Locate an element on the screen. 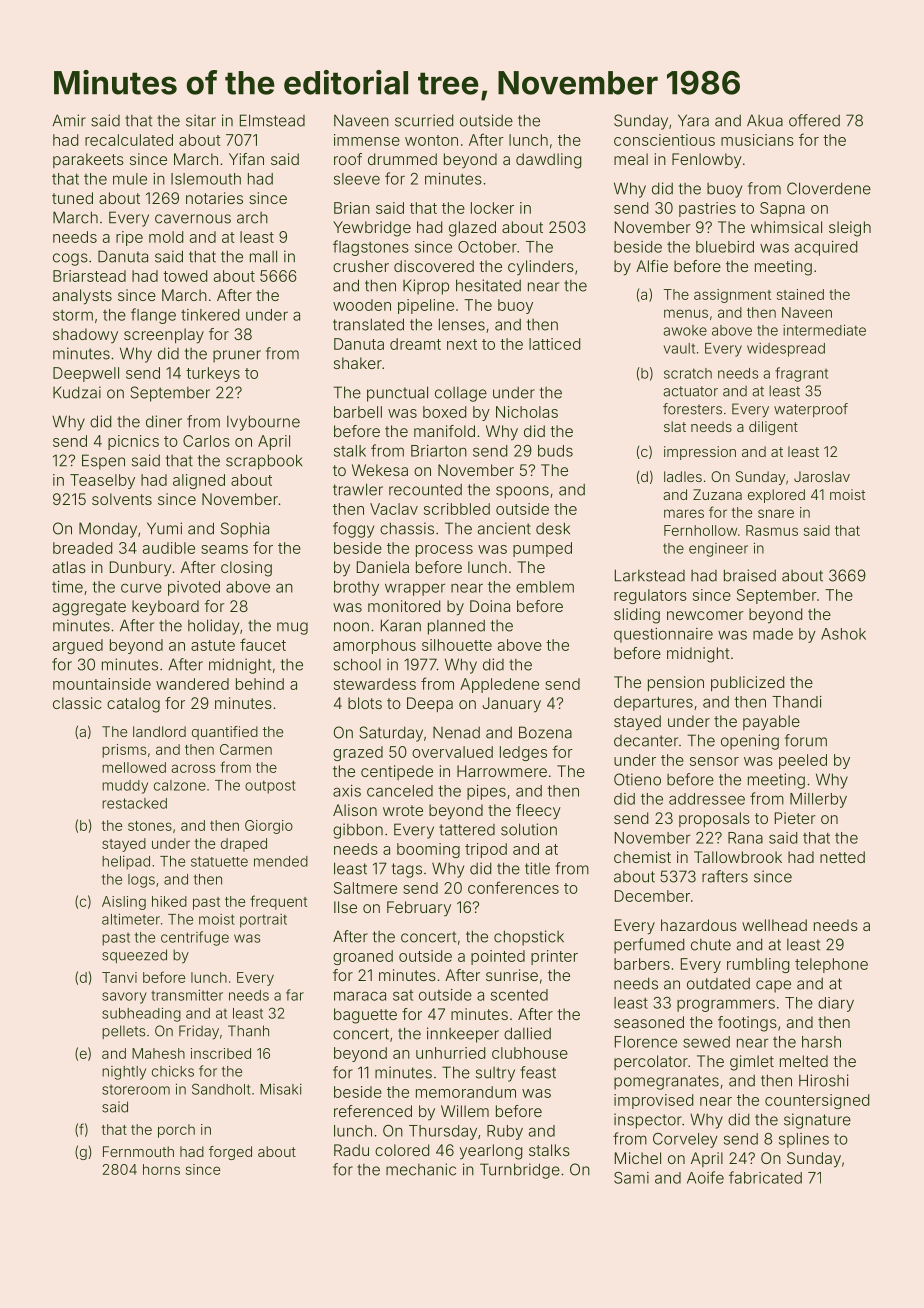 This screenshot has width=924, height=1308. foresters is located at coordinates (692, 409).
